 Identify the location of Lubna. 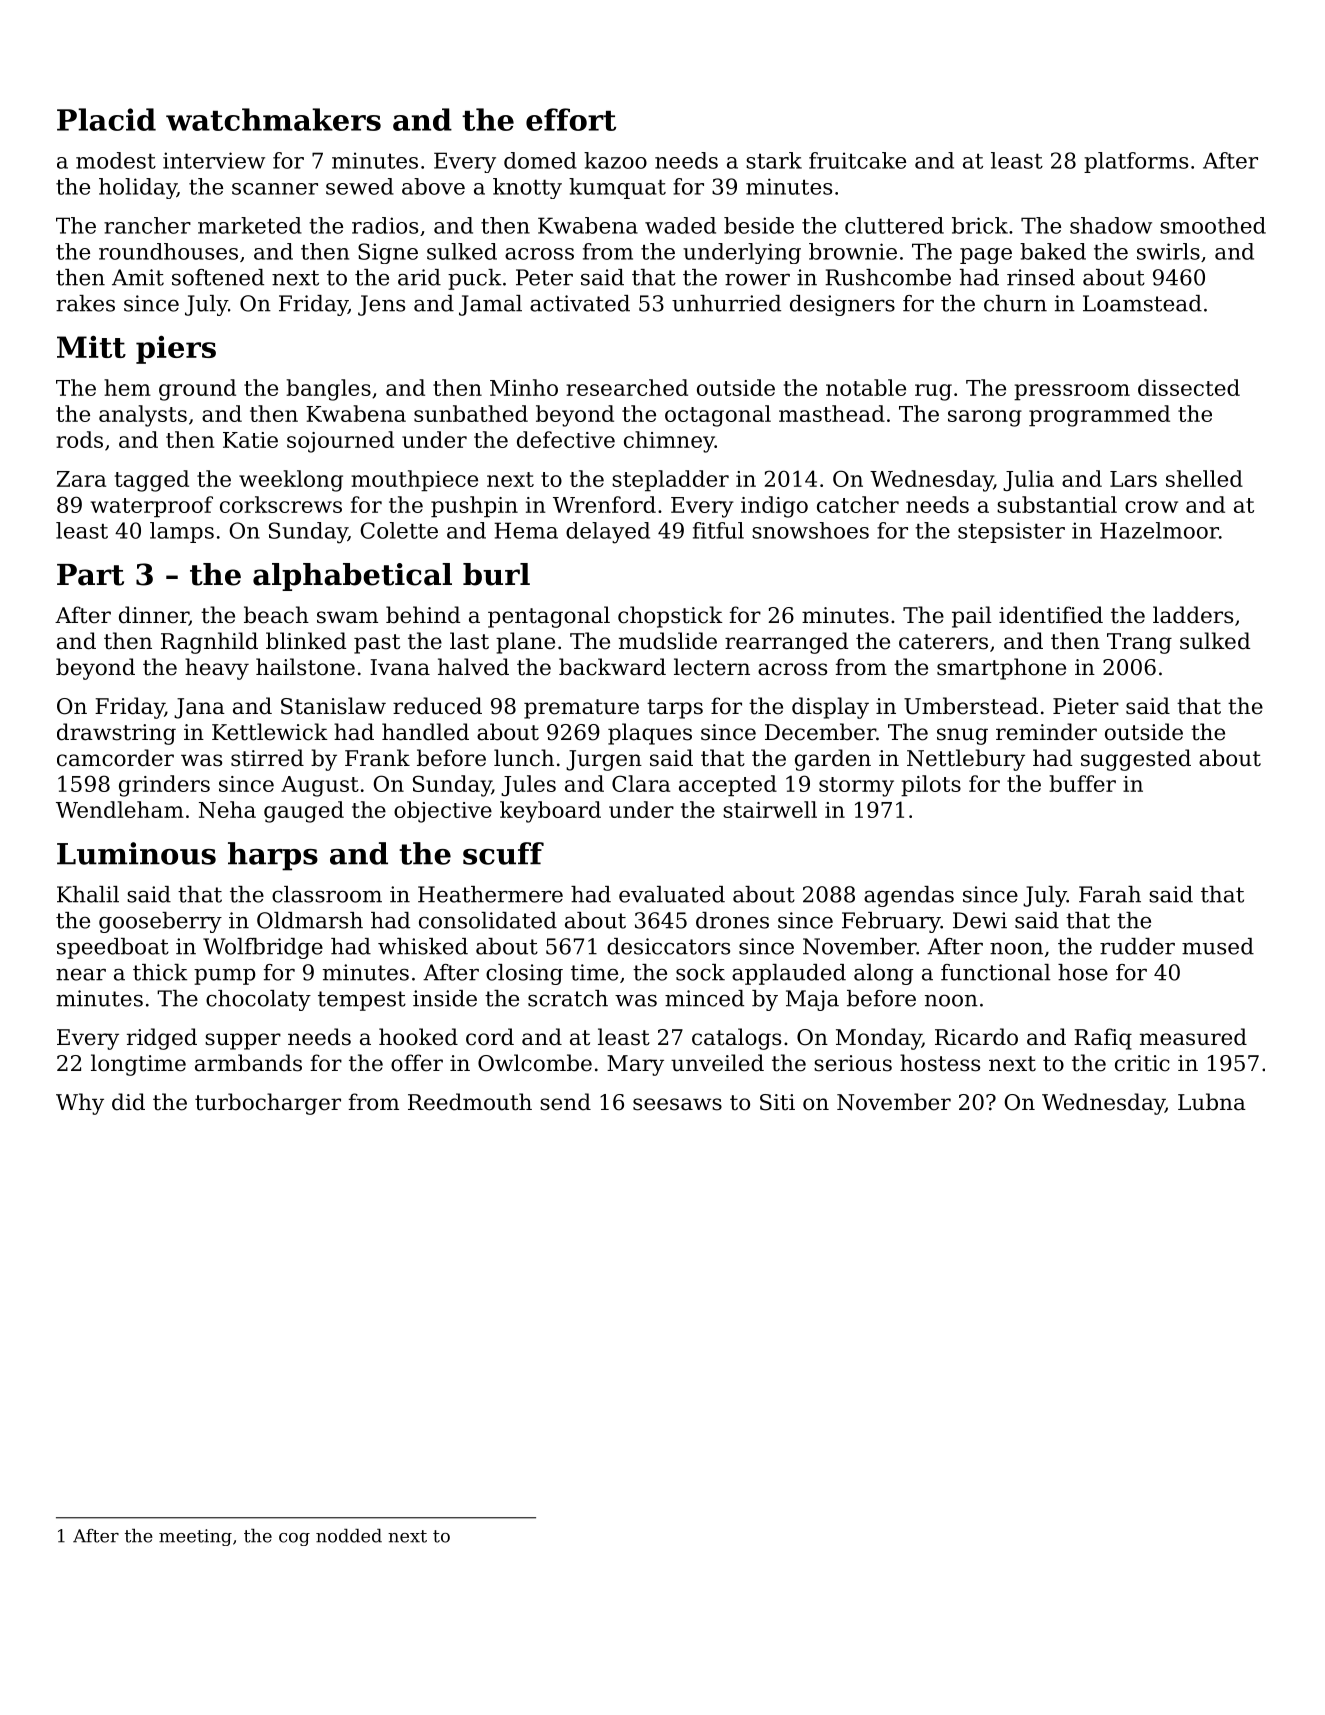
(1212, 1102).
